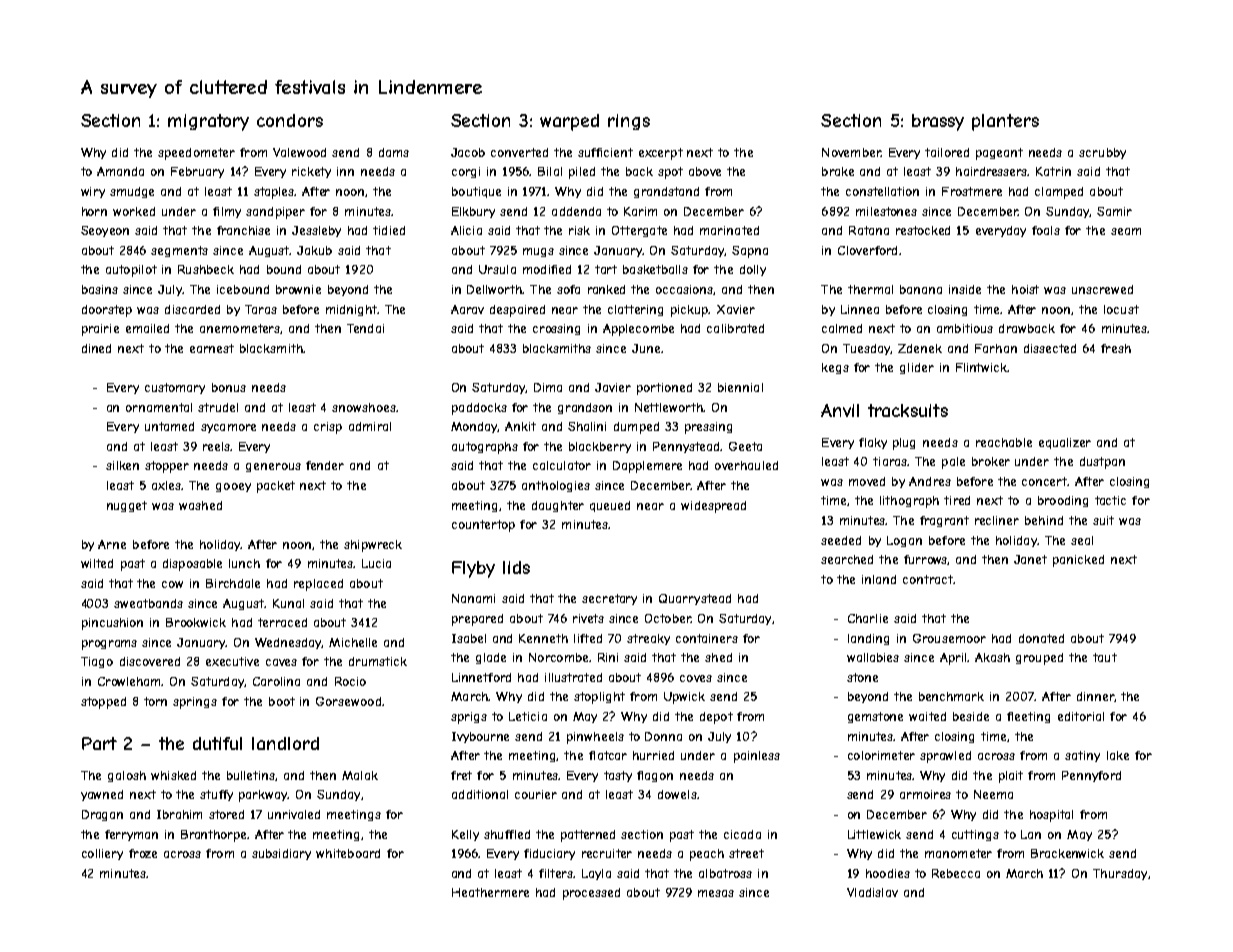 The width and height of the screenshot is (1233, 952). I want to click on inside, so click(965, 289).
